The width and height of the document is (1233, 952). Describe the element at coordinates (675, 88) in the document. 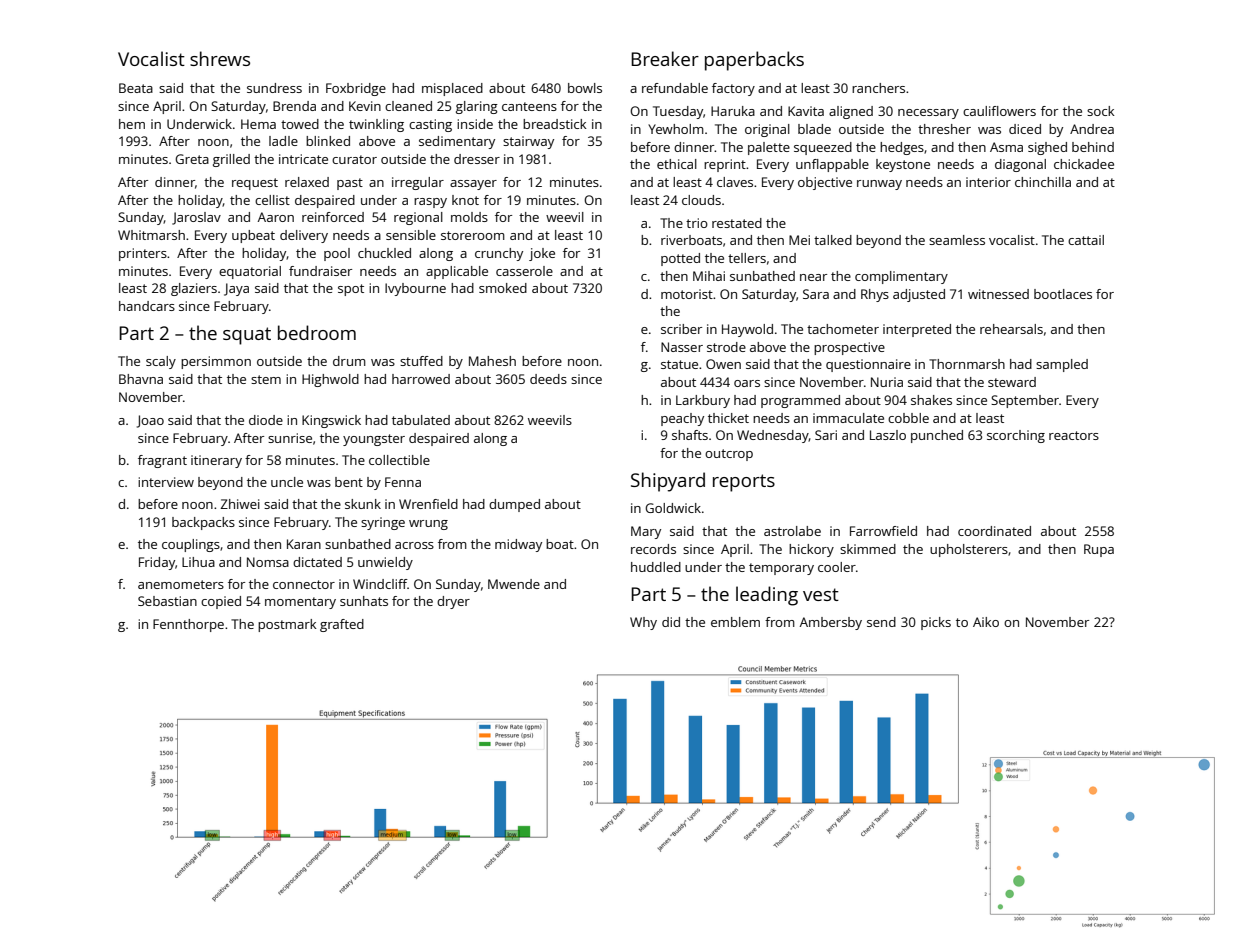

I see `refundable` at that location.
